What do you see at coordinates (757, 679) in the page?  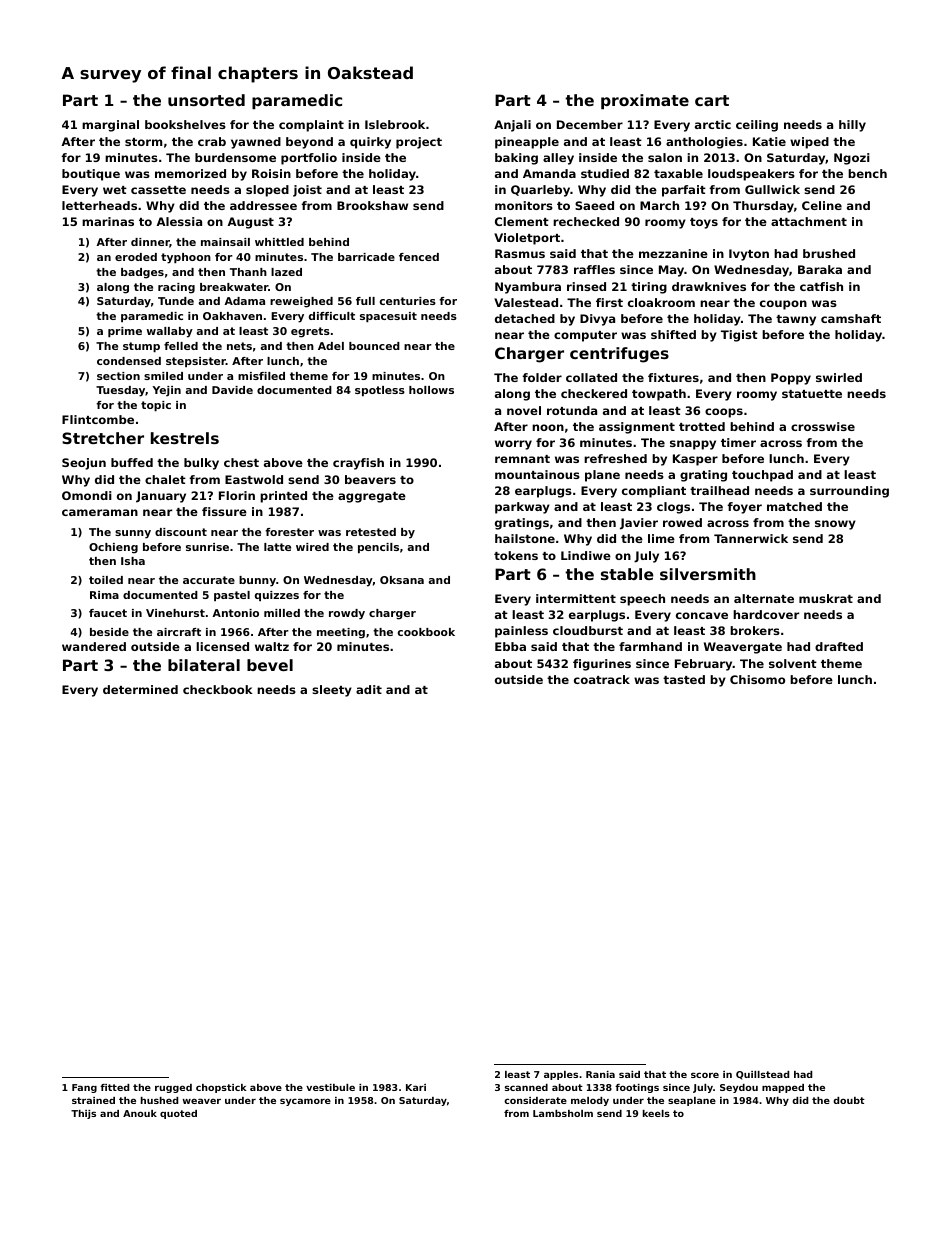 I see `Chisomo` at bounding box center [757, 679].
